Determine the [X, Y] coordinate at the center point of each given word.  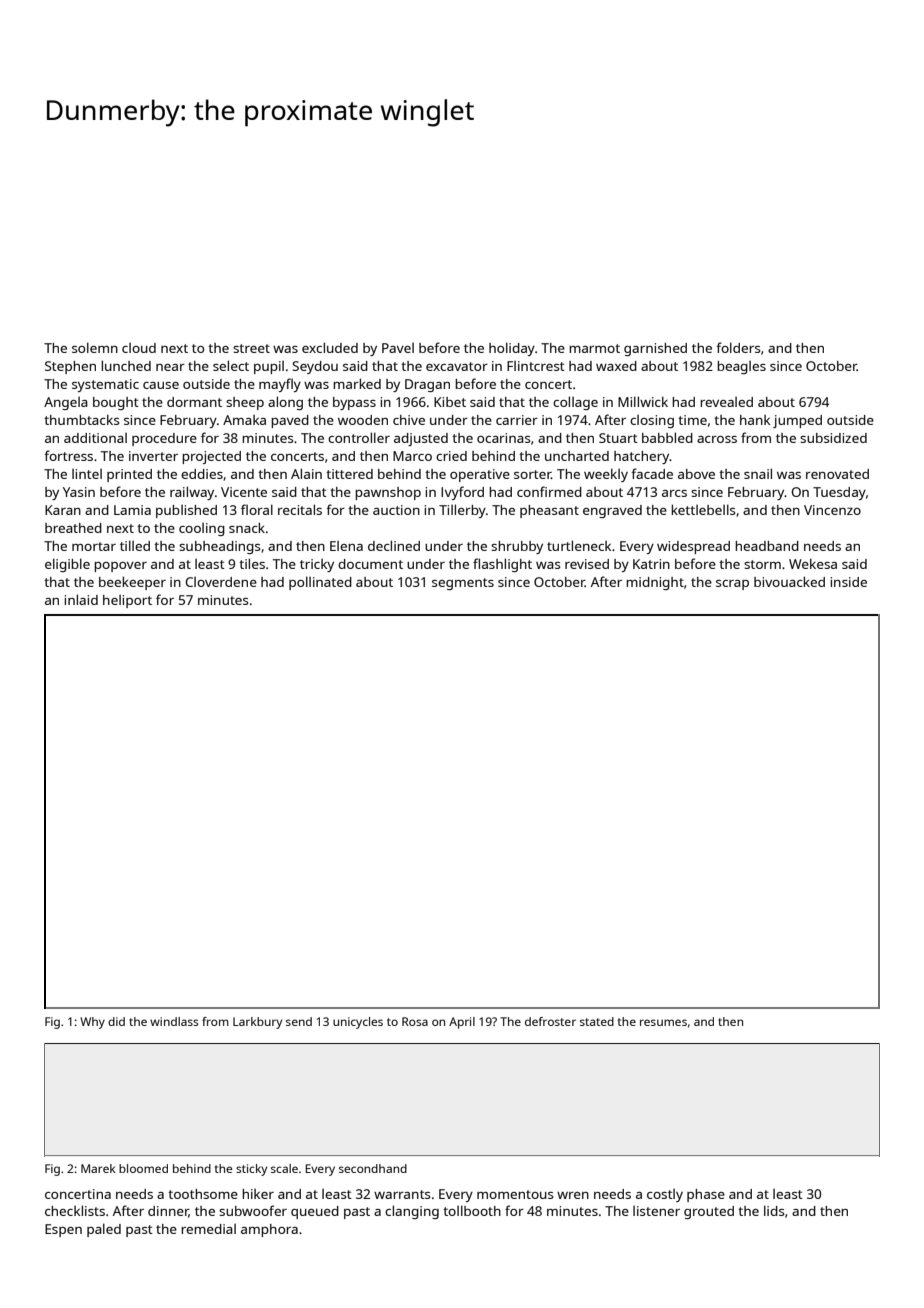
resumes [663, 1022]
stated [597, 1021]
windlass [174, 1021]
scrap [732, 585]
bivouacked [789, 581]
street [251, 348]
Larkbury [257, 1023]
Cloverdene [221, 582]
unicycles [358, 1023]
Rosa [415, 1021]
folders [738, 347]
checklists [75, 1210]
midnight [655, 583]
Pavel [398, 348]
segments [463, 584]
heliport [127, 601]
